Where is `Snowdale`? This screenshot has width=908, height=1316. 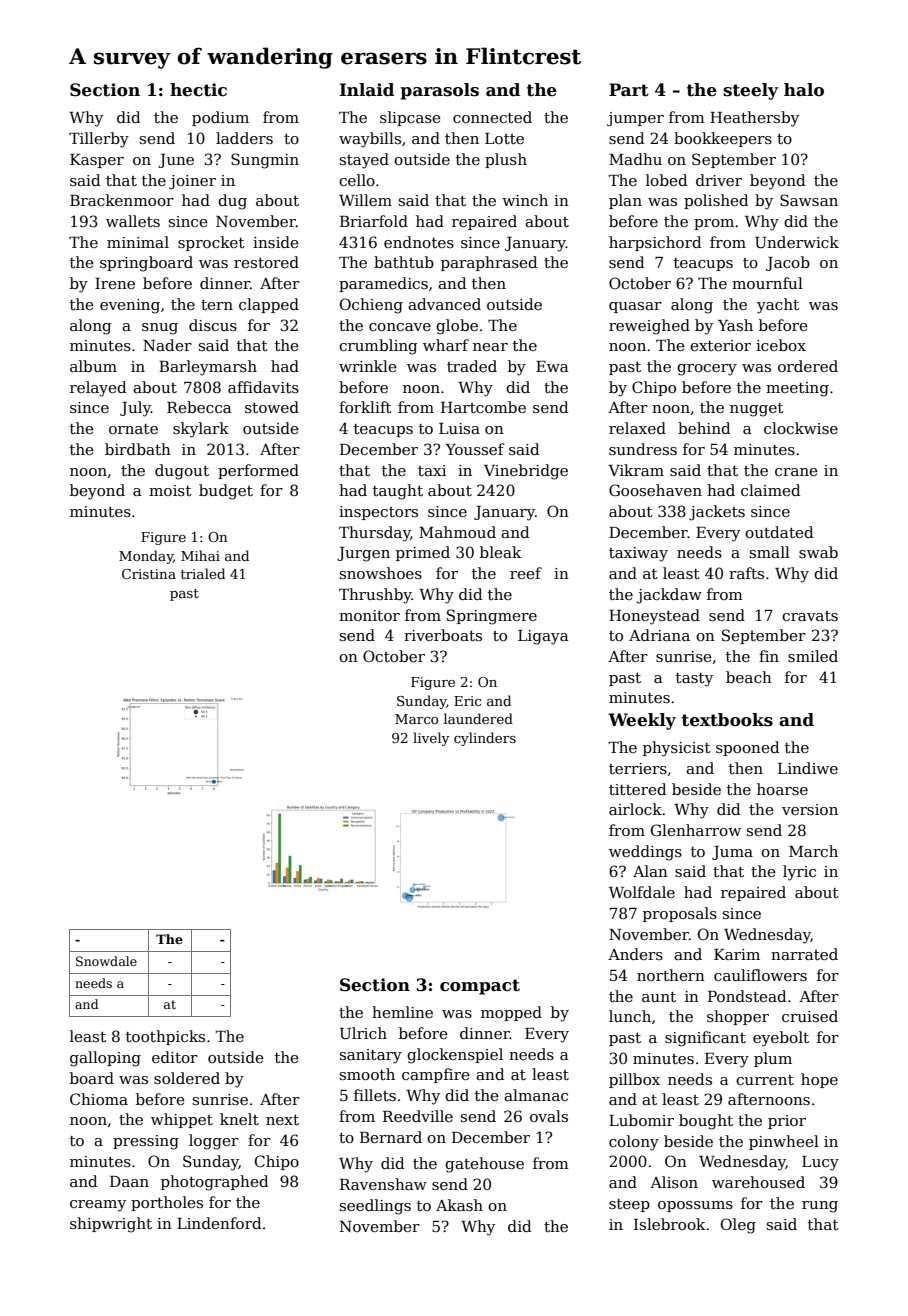
Snowdale is located at coordinates (106, 961).
